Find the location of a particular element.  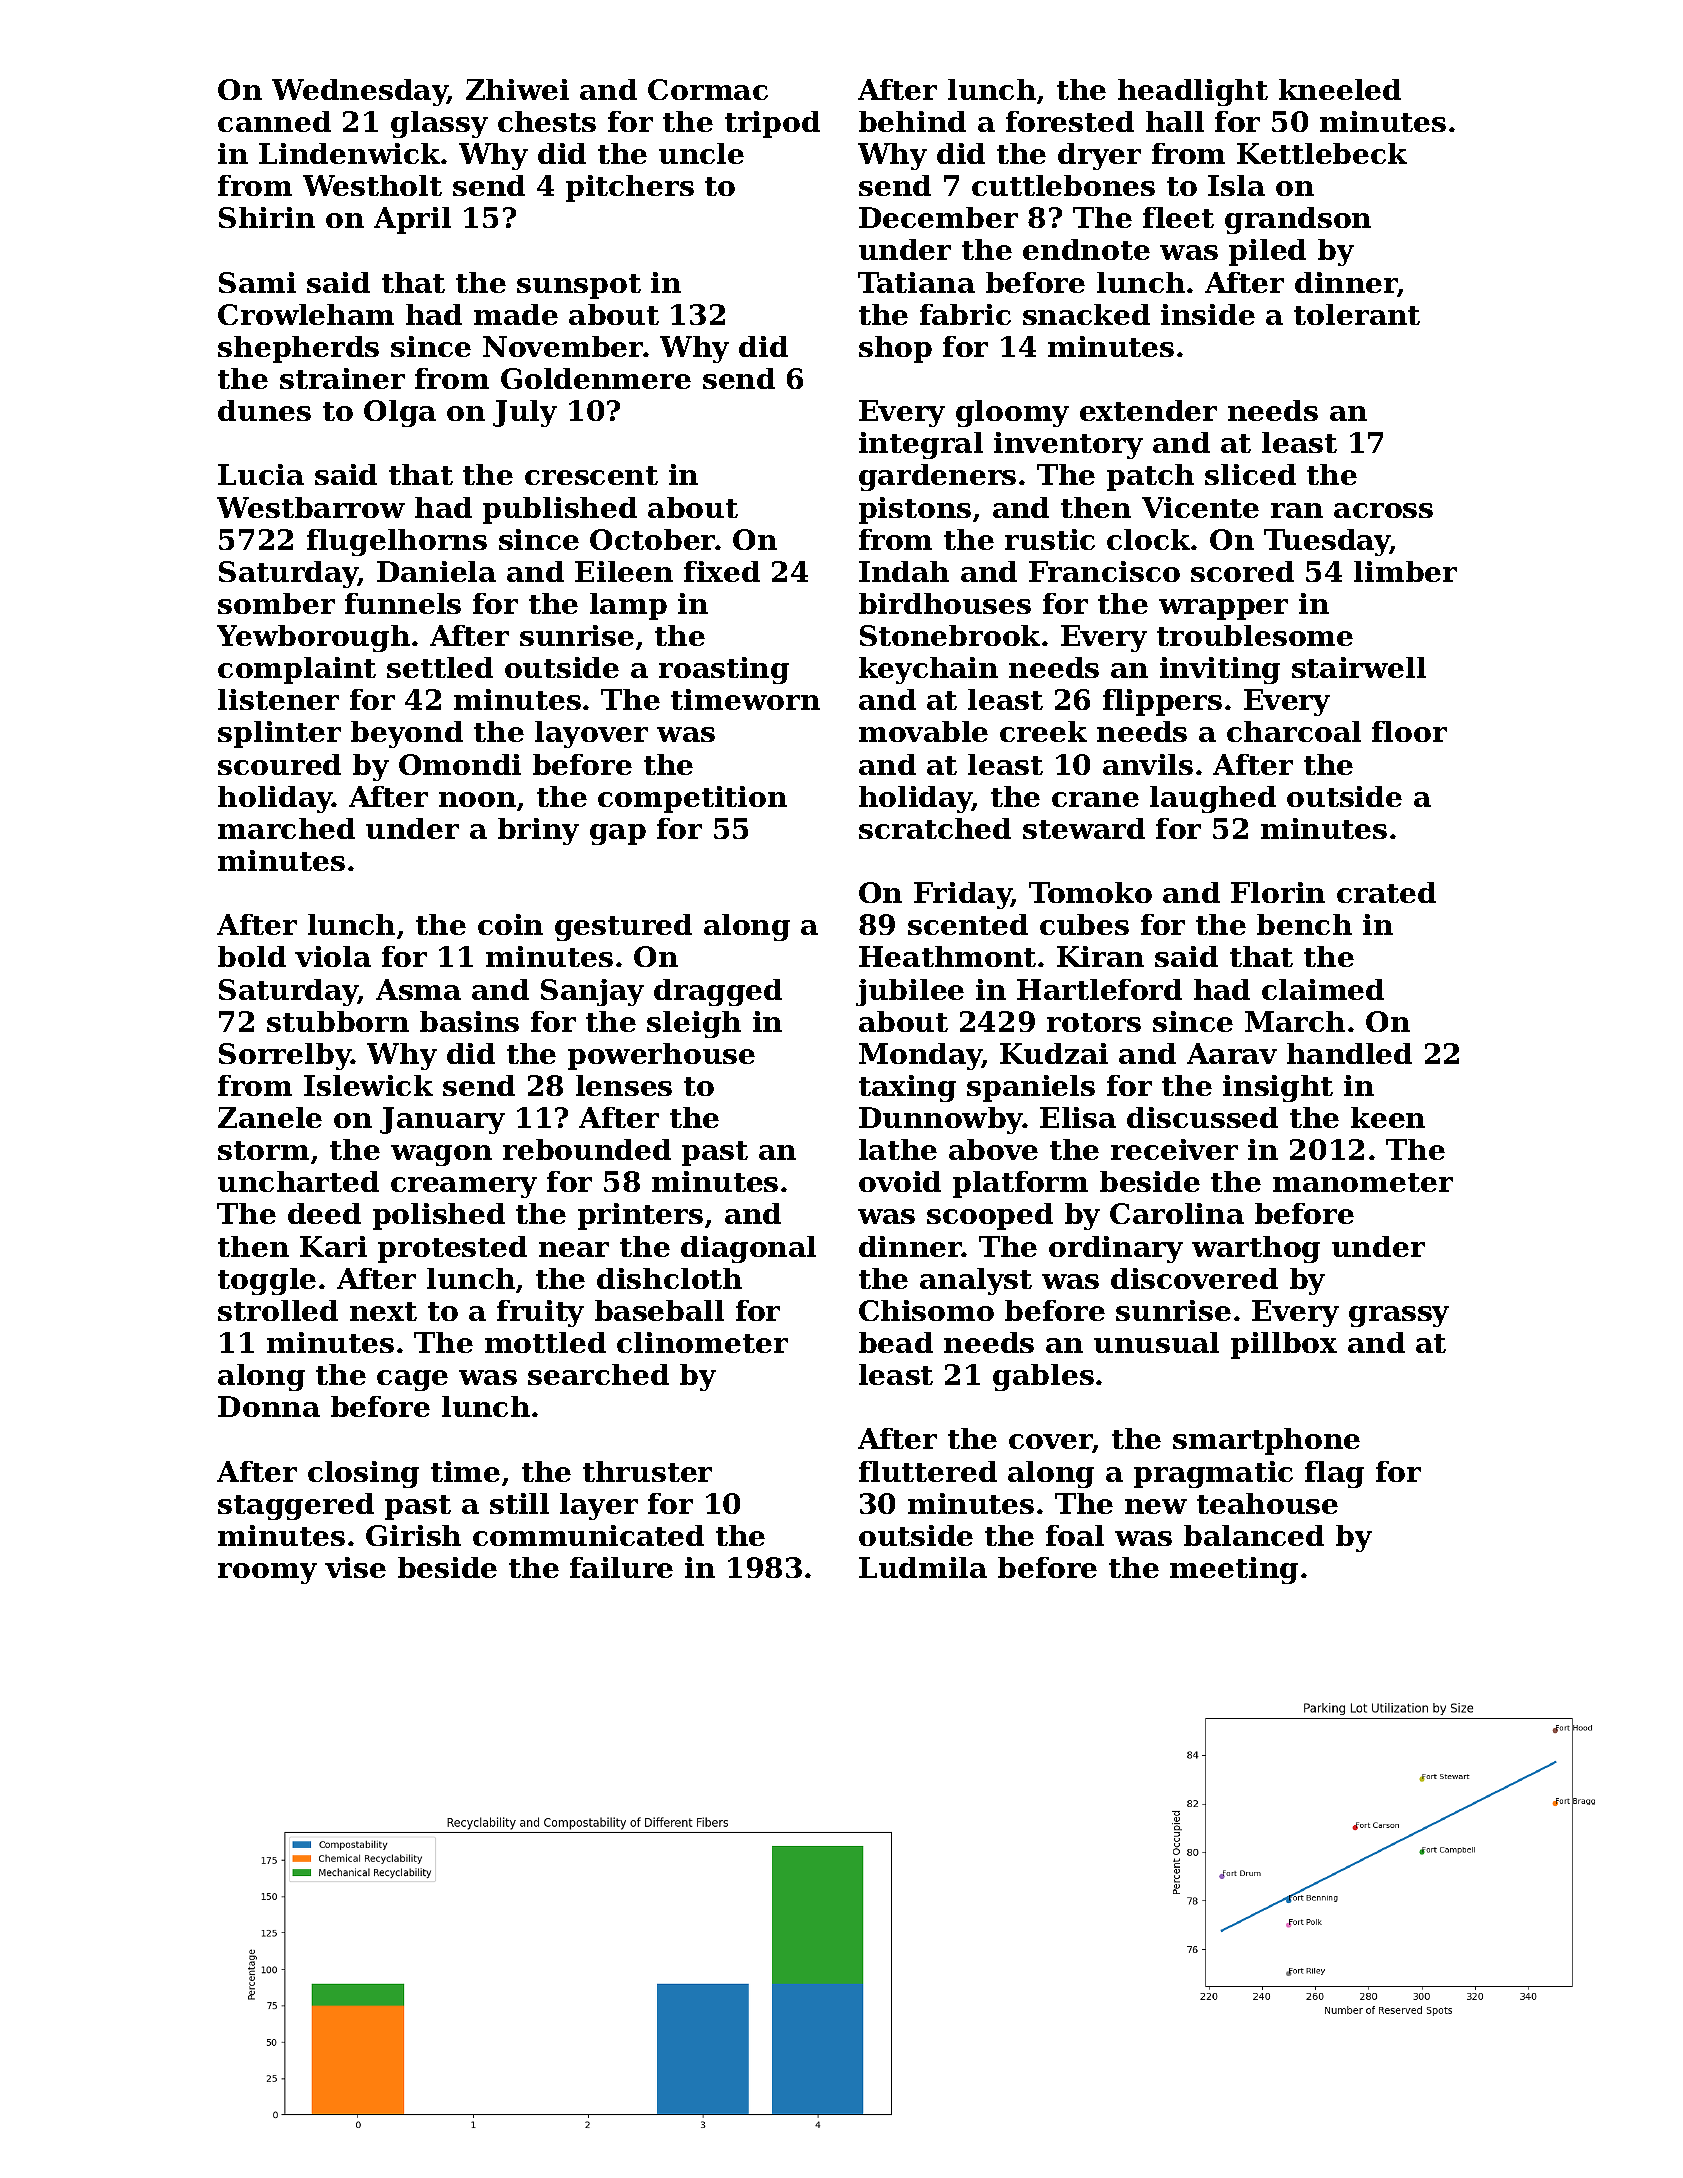

Daniela is located at coordinates (436, 571).
